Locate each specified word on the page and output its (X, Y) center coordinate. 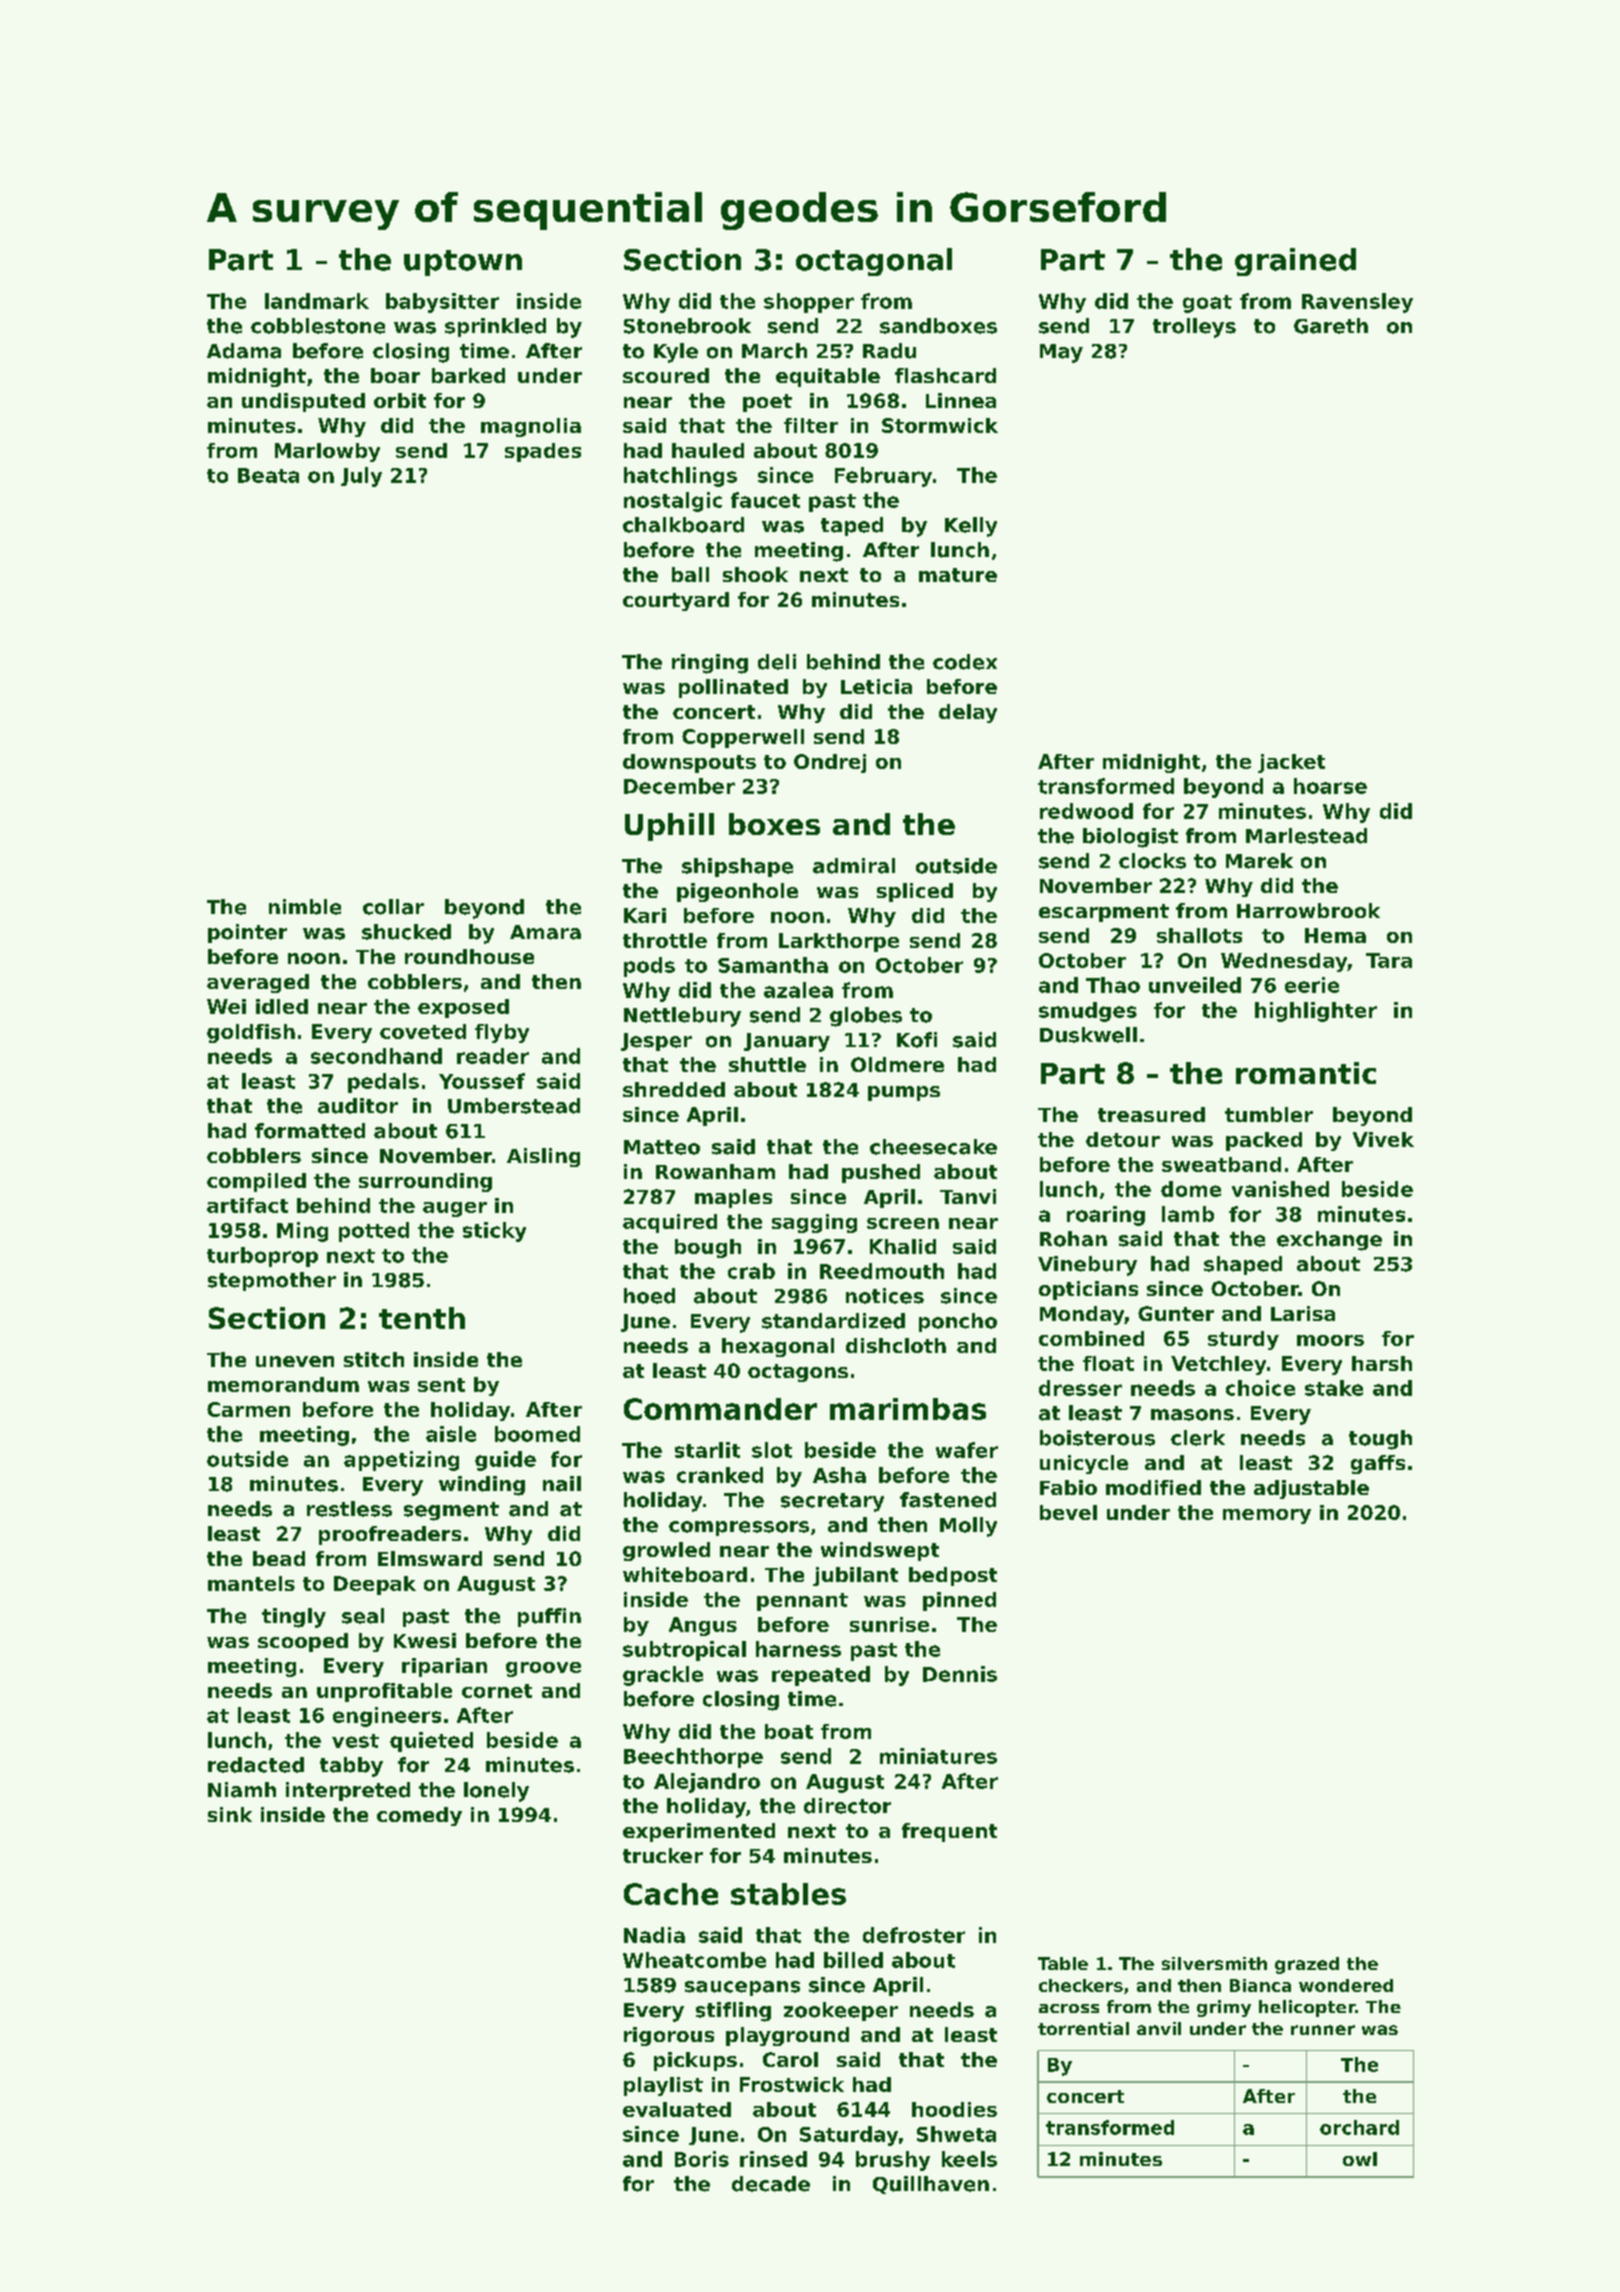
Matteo (662, 1147)
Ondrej (830, 763)
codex (965, 662)
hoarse (1330, 786)
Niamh (242, 1790)
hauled (708, 450)
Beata (268, 475)
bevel (1068, 1512)
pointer (247, 933)
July (361, 477)
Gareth (1331, 326)
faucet (765, 500)
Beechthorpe (693, 1758)
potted (374, 1232)
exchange (1329, 1241)
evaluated (677, 2109)
